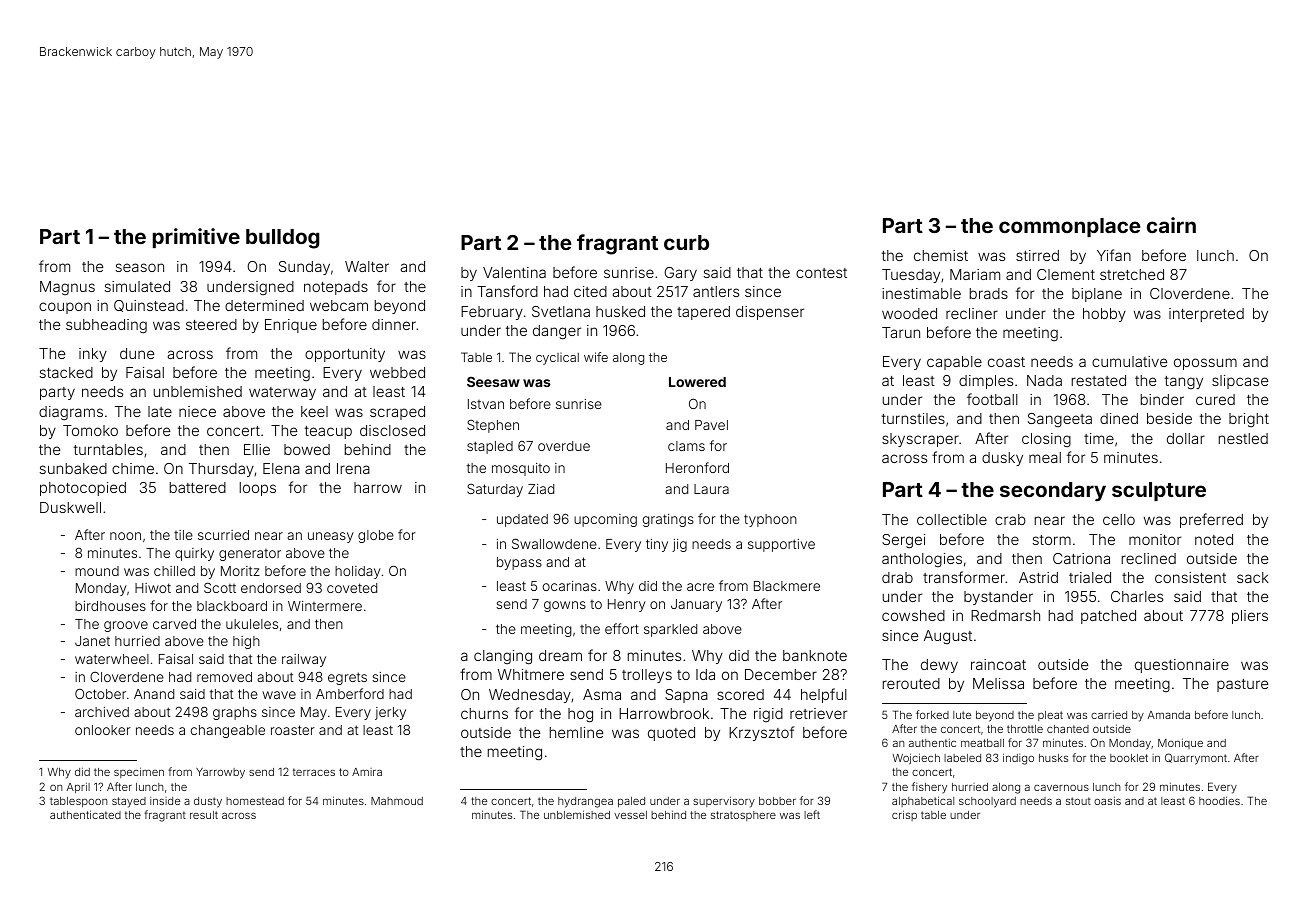  What do you see at coordinates (541, 489) in the document?
I see `Ziad` at bounding box center [541, 489].
